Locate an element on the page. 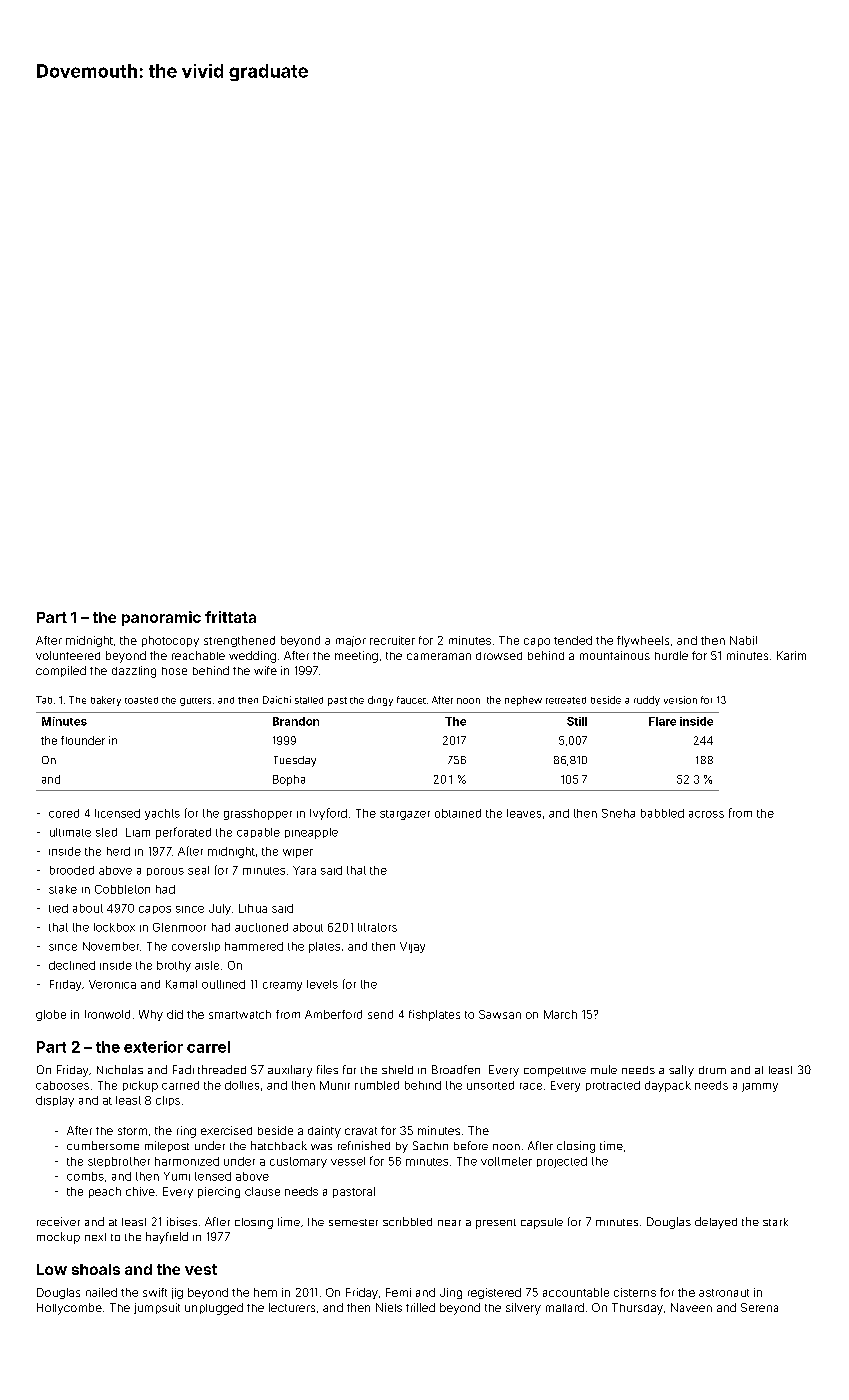 The height and width of the document is (1400, 849). trilled is located at coordinates (420, 1307).
